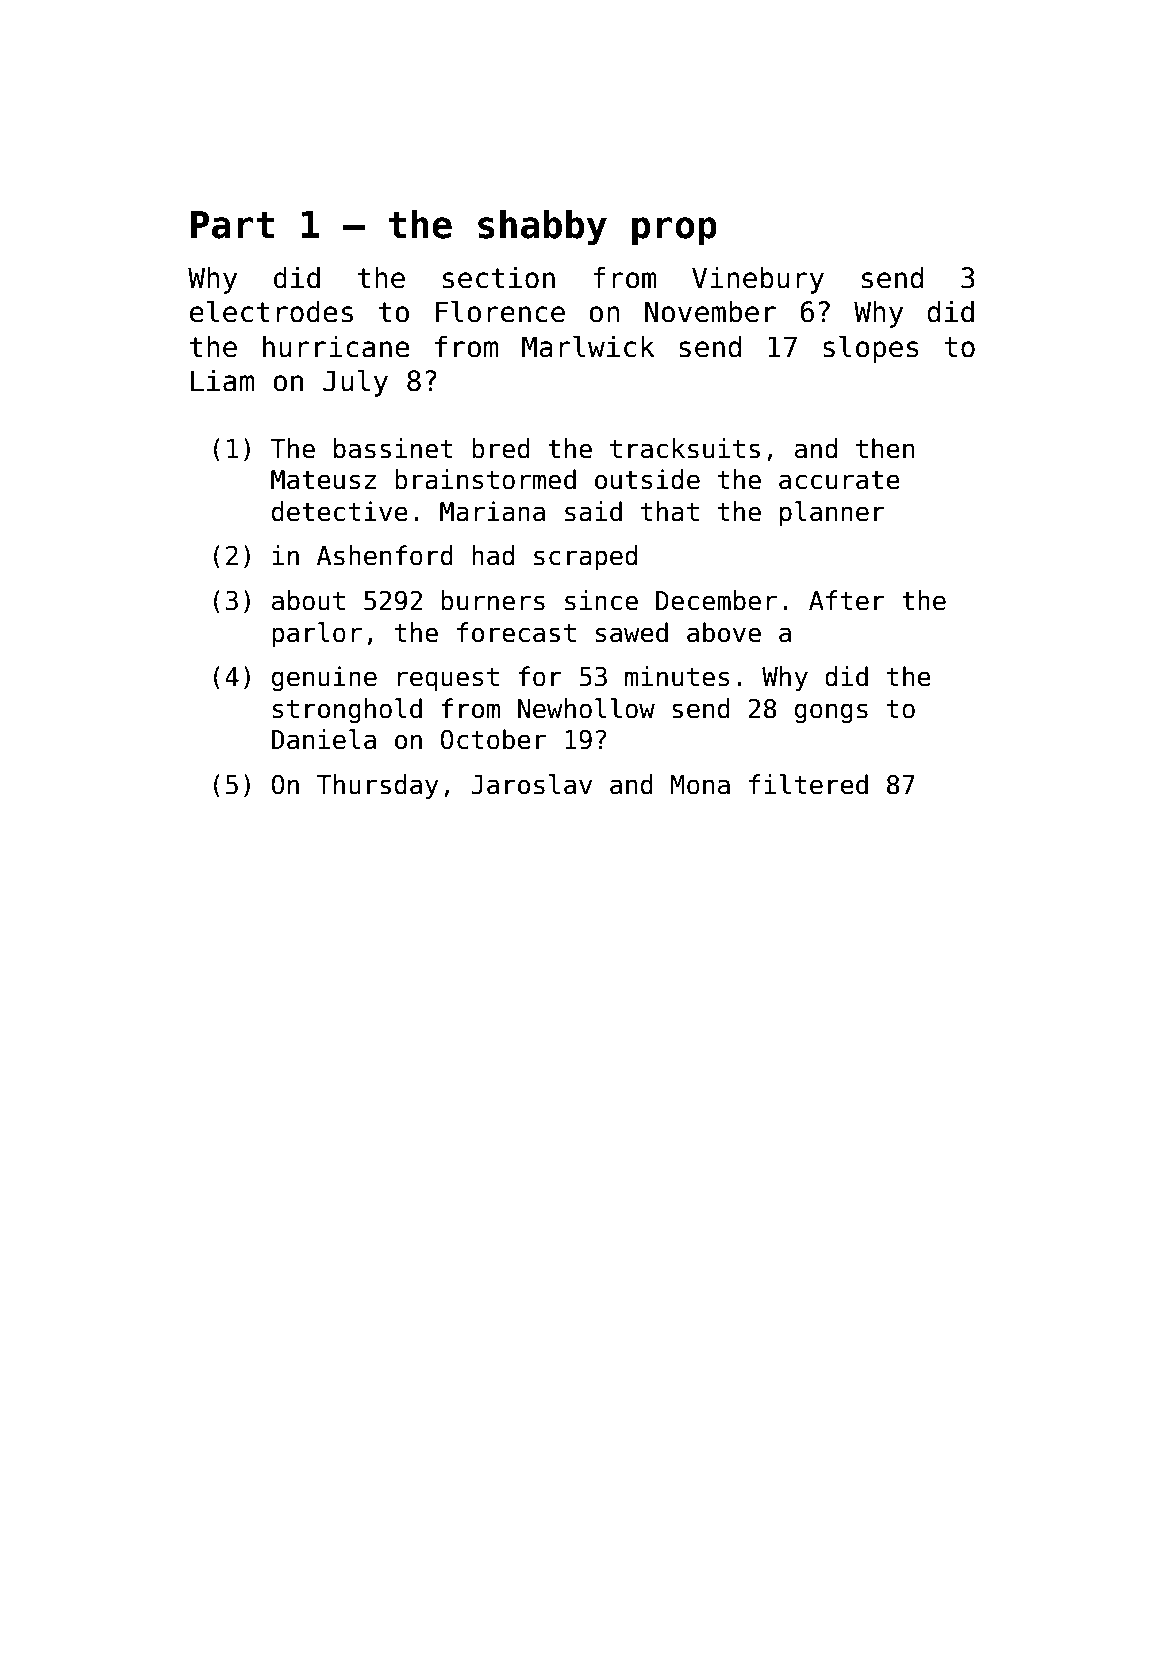 The height and width of the screenshot is (1654, 1165). Describe the element at coordinates (324, 678) in the screenshot. I see `genuine` at that location.
